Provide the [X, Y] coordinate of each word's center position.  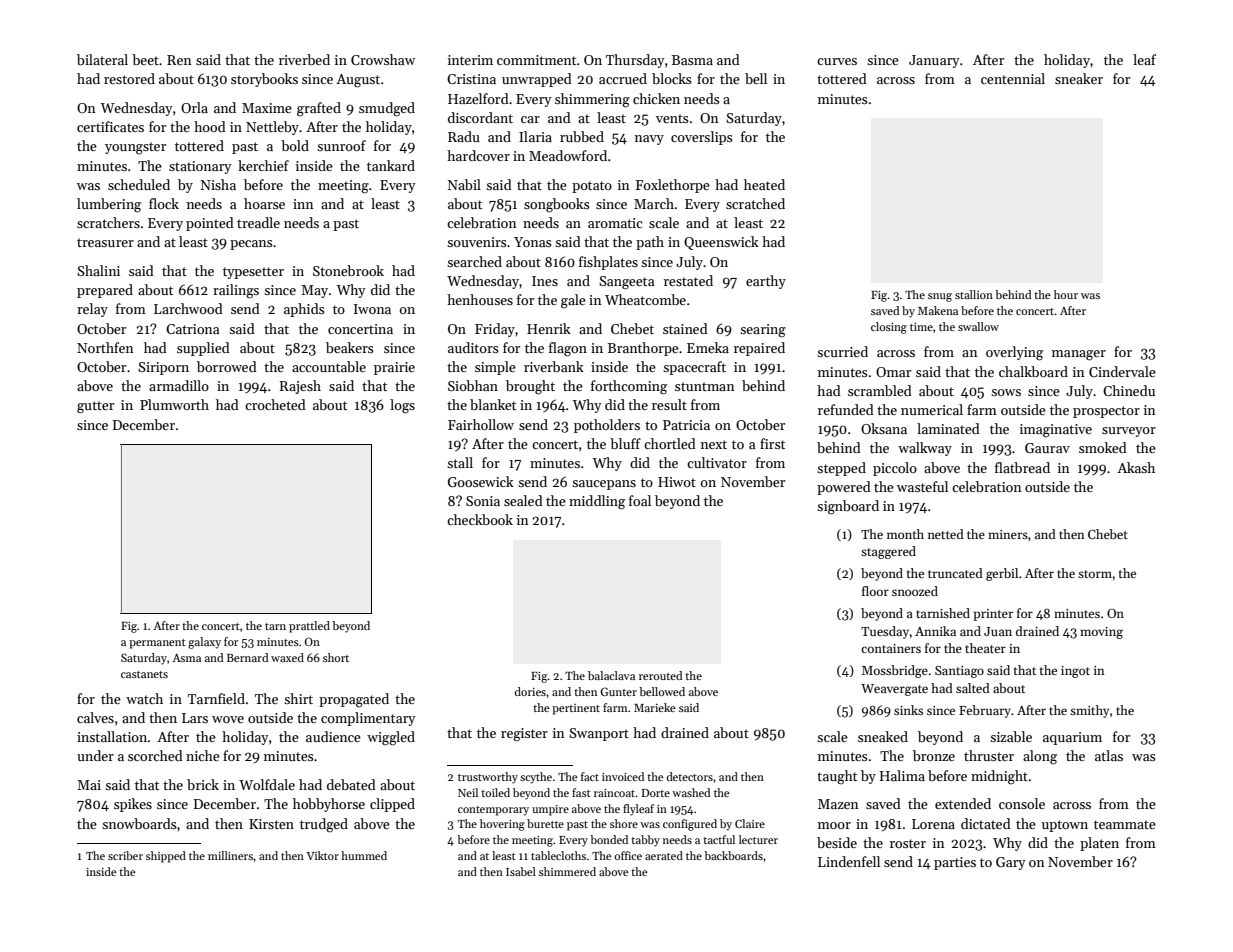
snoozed [915, 591]
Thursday [635, 61]
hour [1066, 294]
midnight [999, 777]
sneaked [883, 736]
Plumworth [174, 404]
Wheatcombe [645, 299]
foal [640, 500]
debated [351, 784]
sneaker [1079, 78]
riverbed [304, 59]
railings [236, 291]
